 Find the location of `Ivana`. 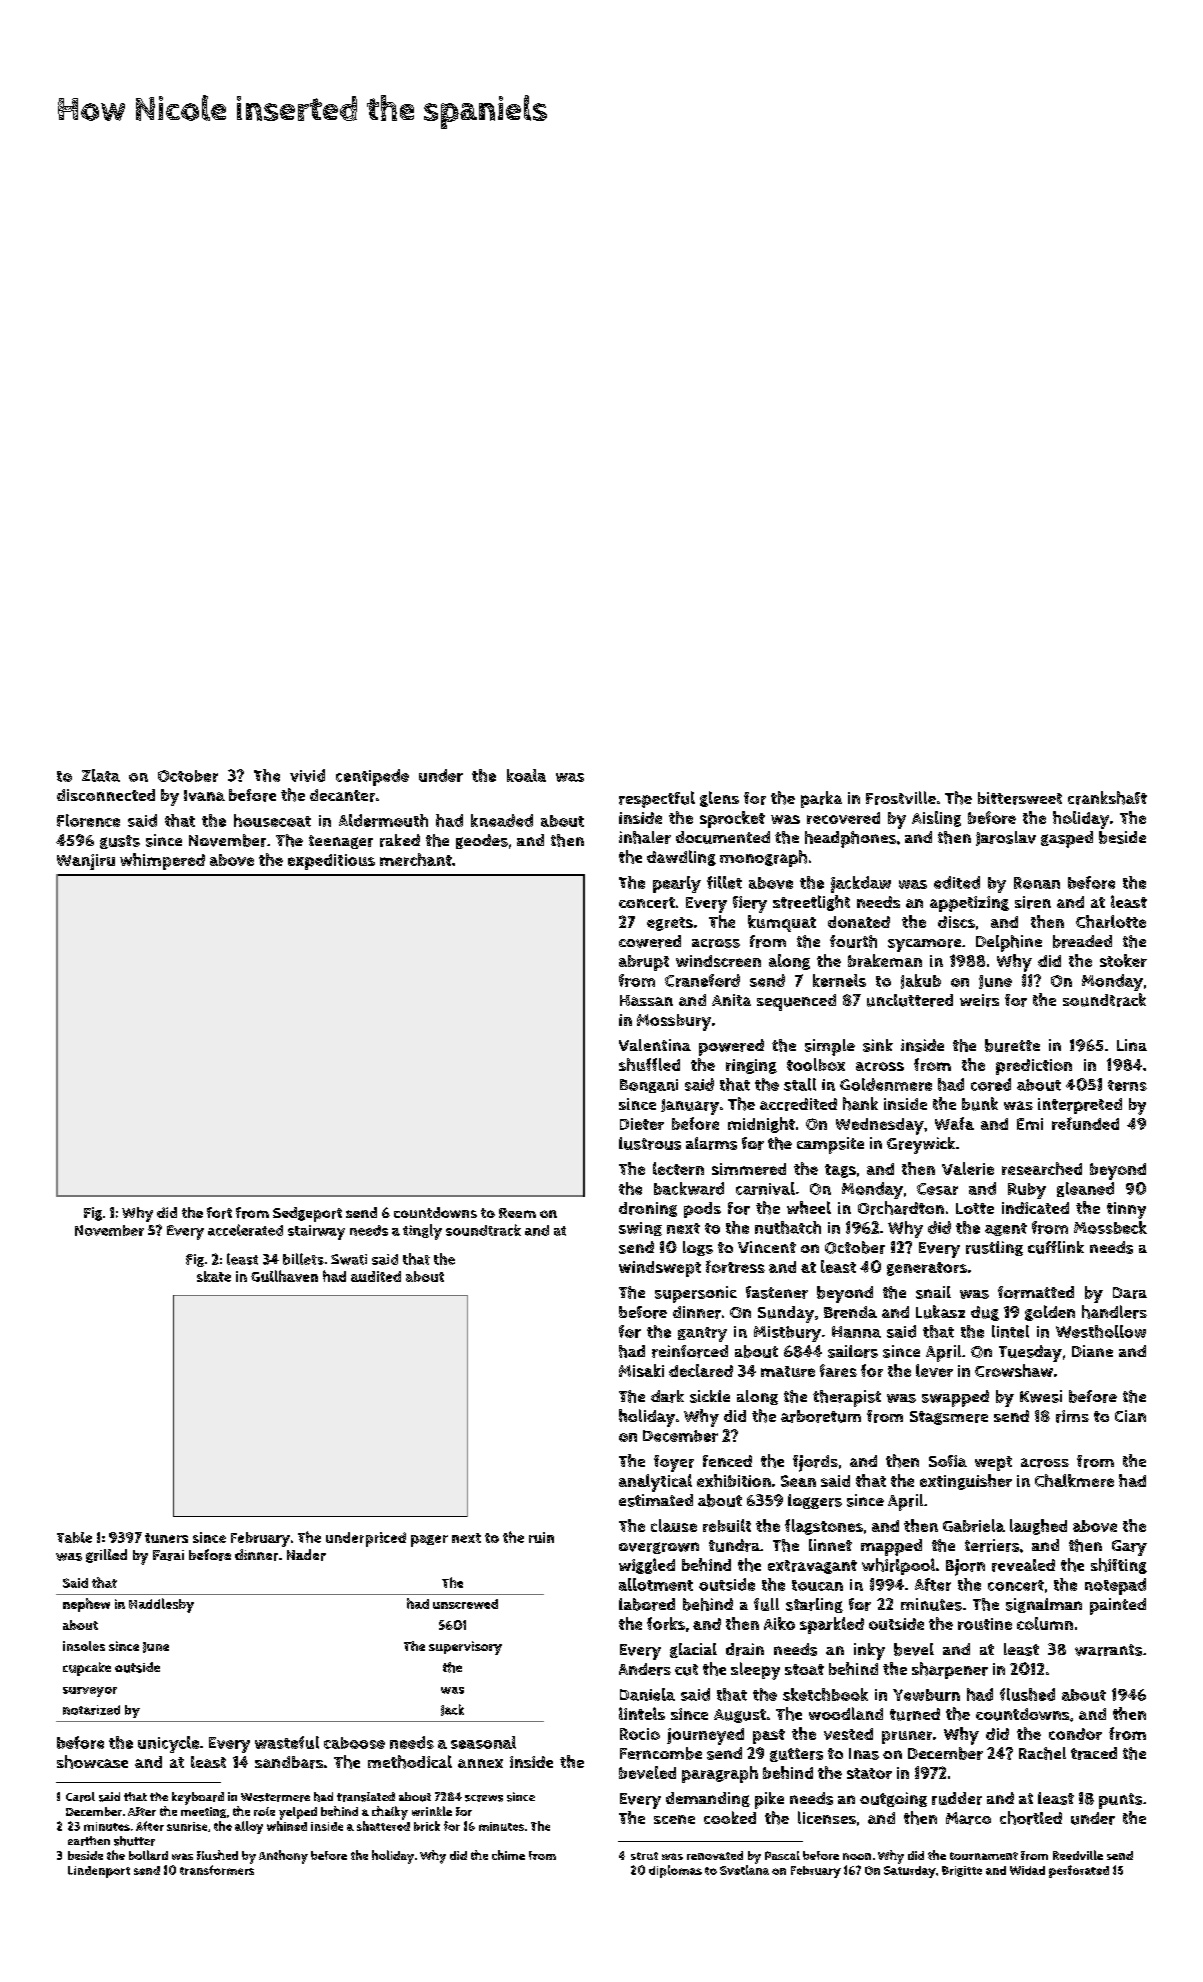

Ivana is located at coordinates (204, 795).
